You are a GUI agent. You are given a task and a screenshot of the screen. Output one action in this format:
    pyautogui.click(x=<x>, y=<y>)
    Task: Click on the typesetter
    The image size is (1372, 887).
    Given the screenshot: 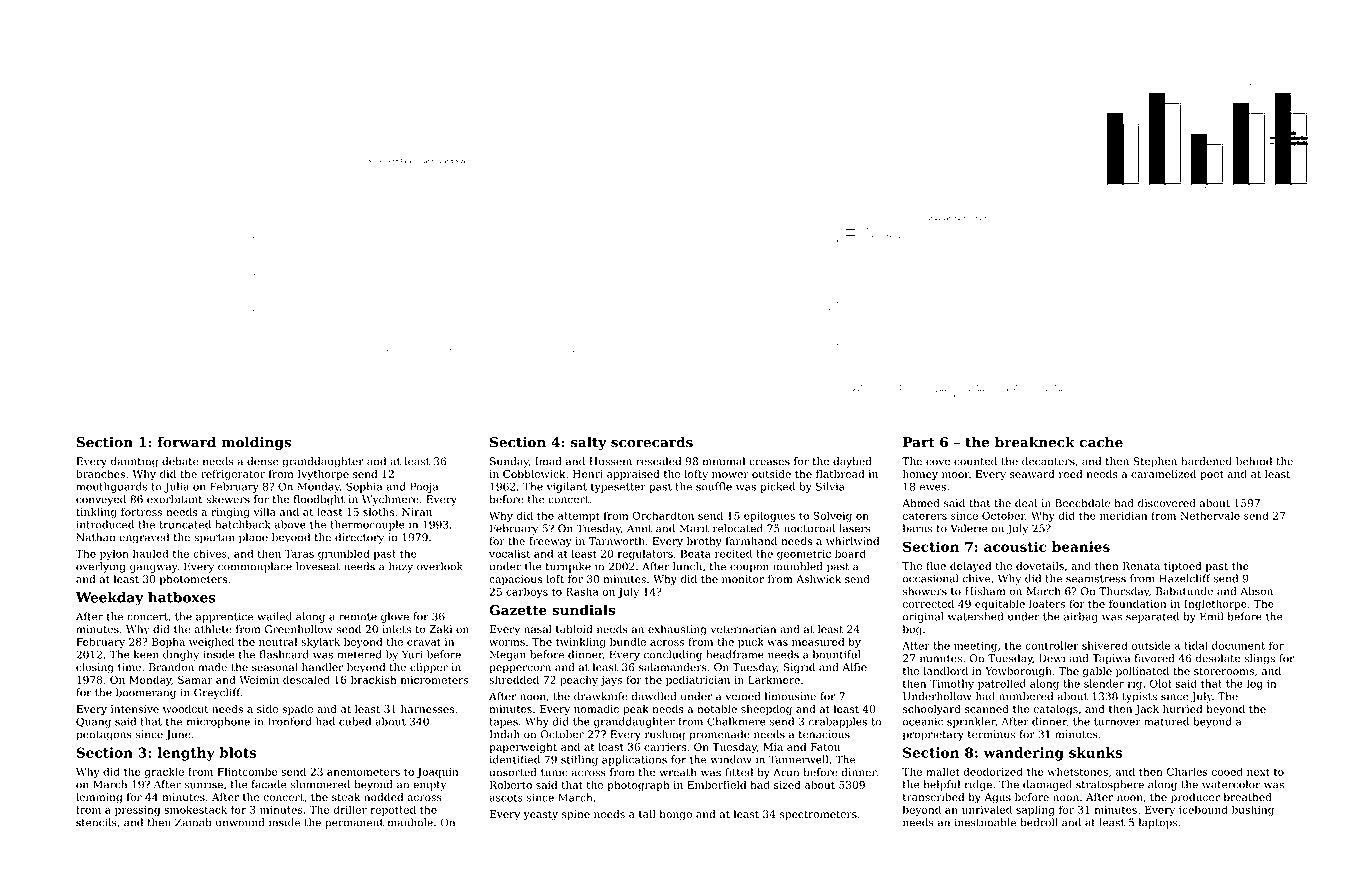 What is the action you would take?
    pyautogui.click(x=618, y=488)
